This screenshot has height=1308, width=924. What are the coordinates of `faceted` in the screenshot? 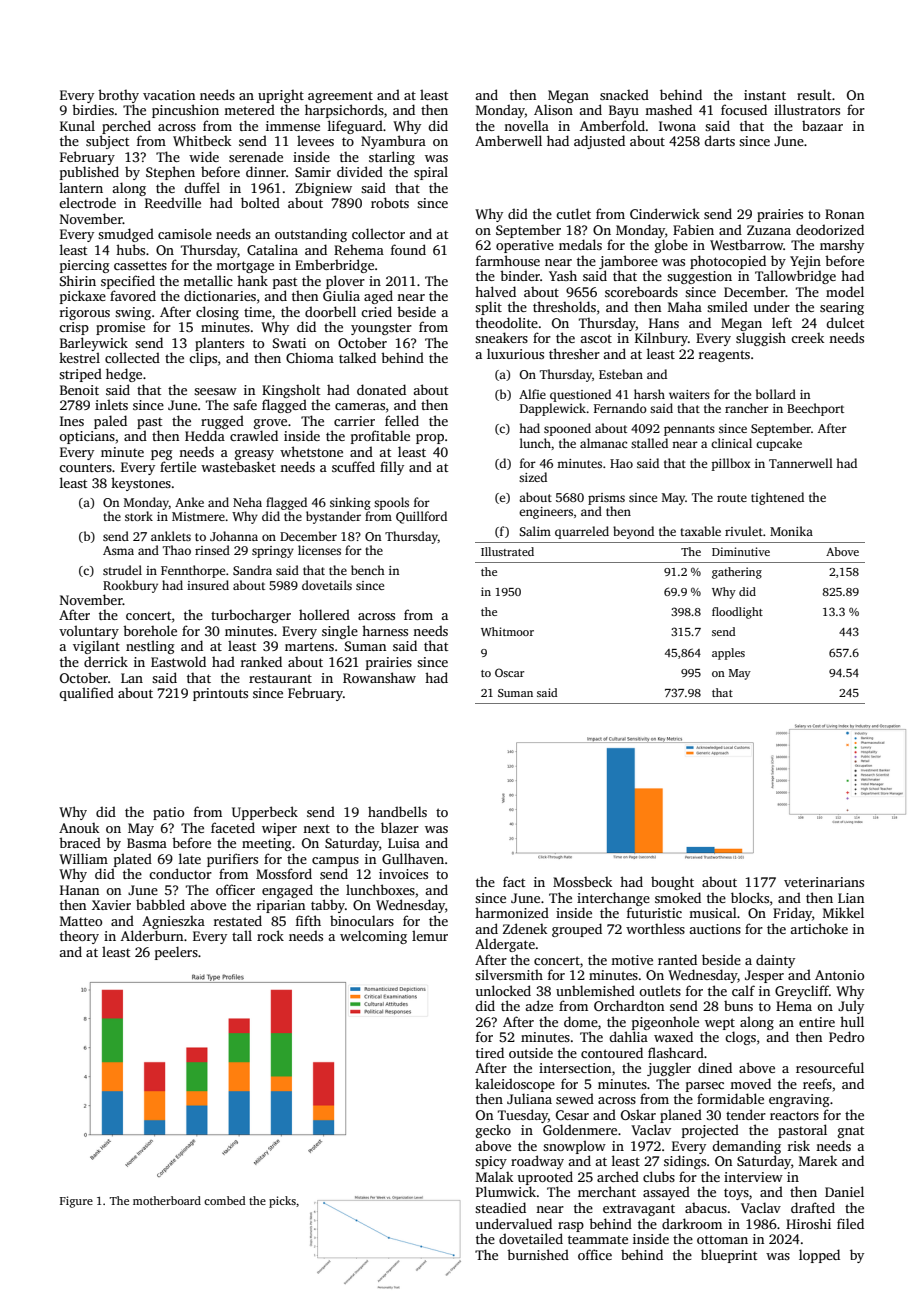 It's located at (233, 827).
